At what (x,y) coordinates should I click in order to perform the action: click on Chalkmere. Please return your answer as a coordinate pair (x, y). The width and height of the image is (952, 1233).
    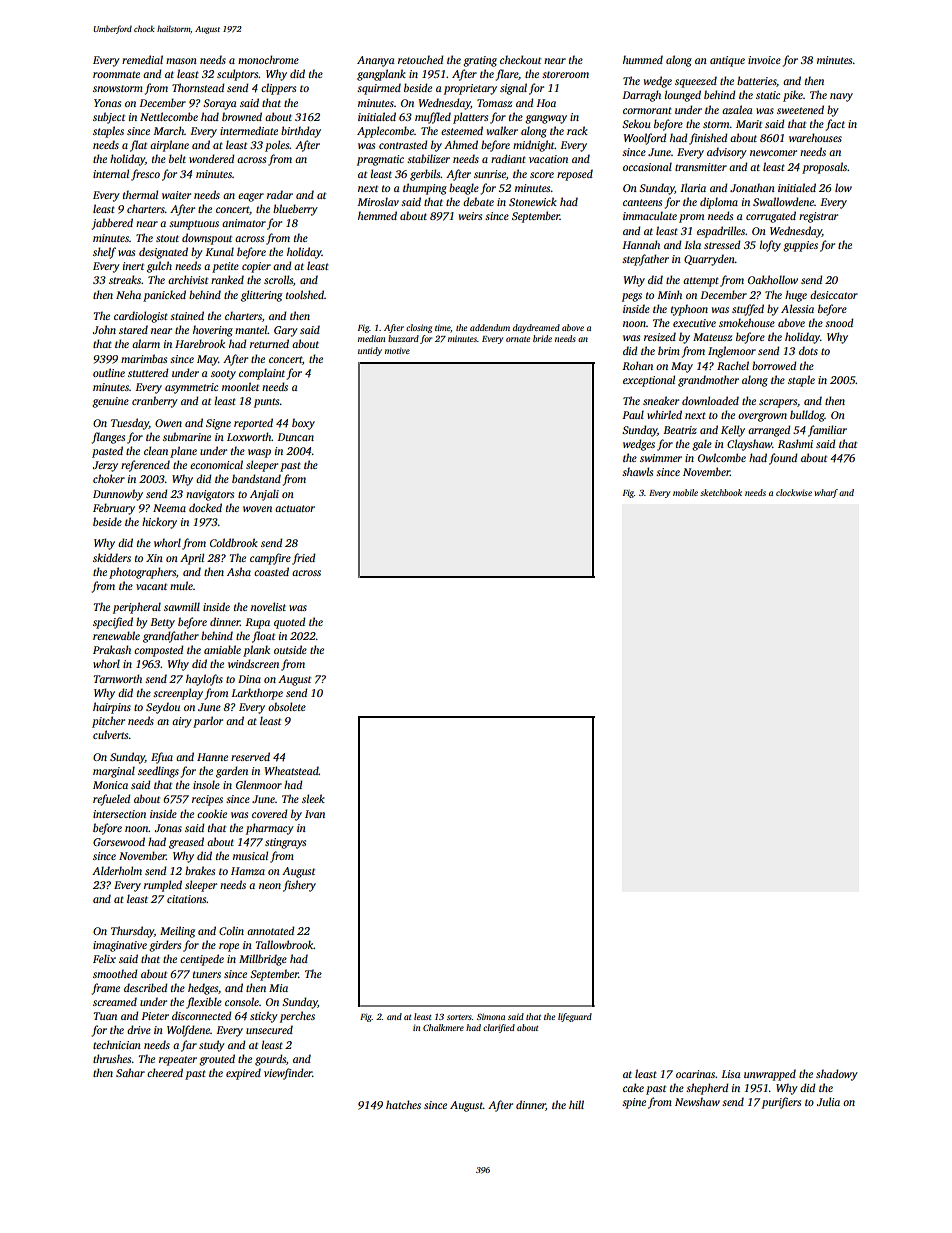
    Looking at the image, I should click on (443, 1027).
